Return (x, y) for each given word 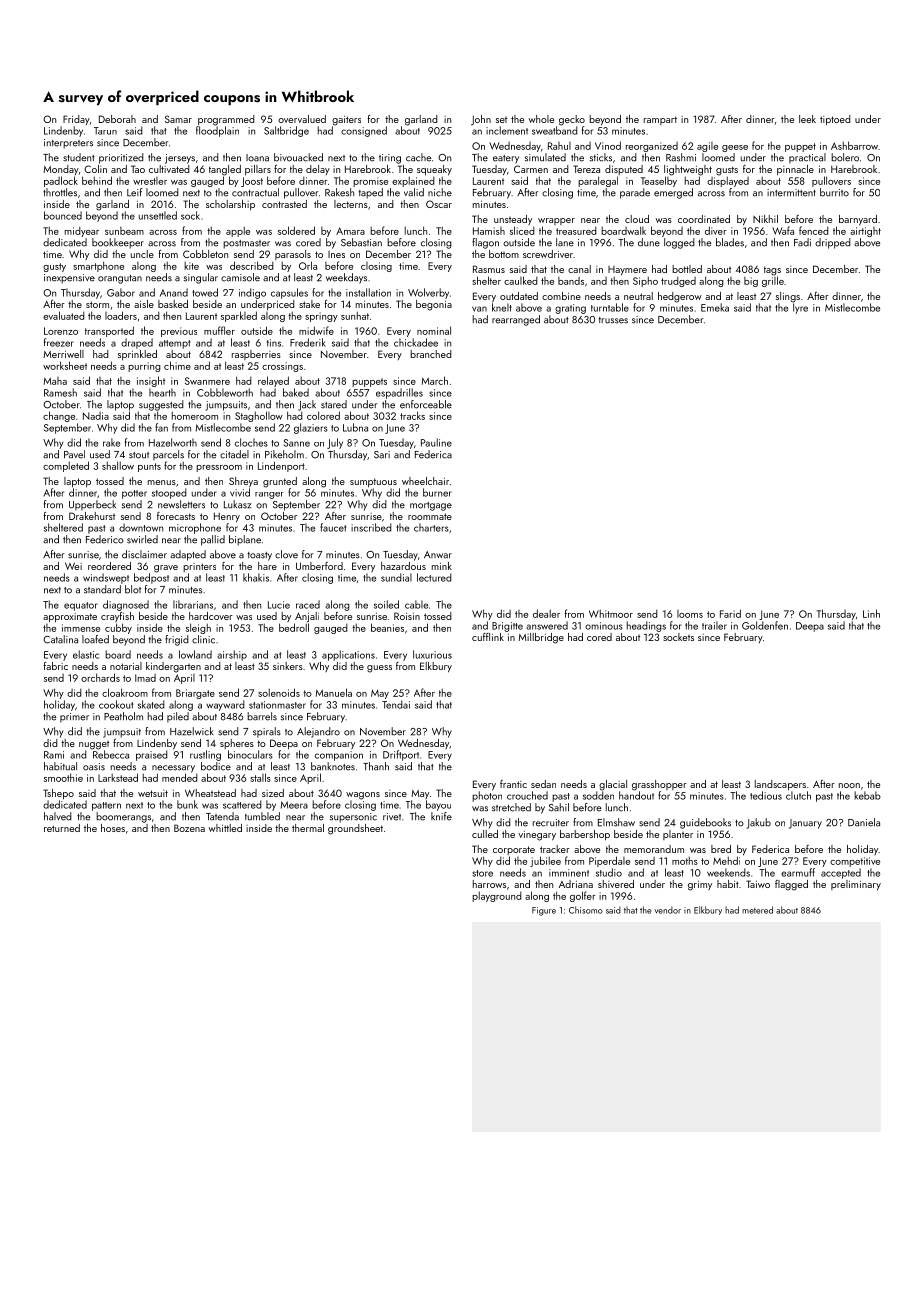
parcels (168, 455)
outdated (519, 296)
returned (62, 828)
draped (137, 343)
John (481, 120)
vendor (668, 910)
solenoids (279, 692)
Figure (544, 911)
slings (788, 297)
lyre (800, 308)
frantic (513, 784)
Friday (76, 120)
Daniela (864, 822)
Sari (382, 455)
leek (807, 119)
